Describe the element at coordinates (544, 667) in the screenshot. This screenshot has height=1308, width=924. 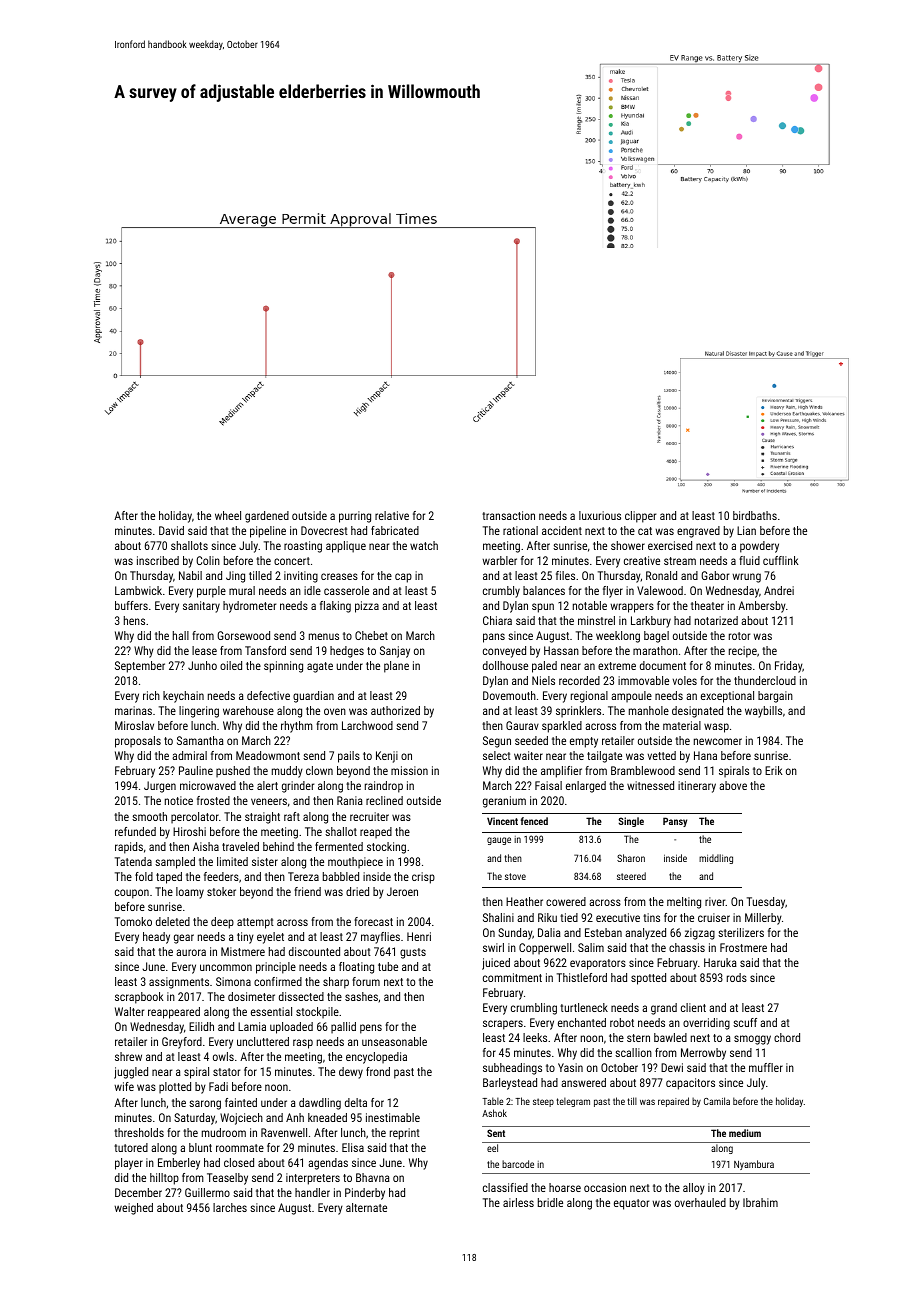
I see `paled` at that location.
